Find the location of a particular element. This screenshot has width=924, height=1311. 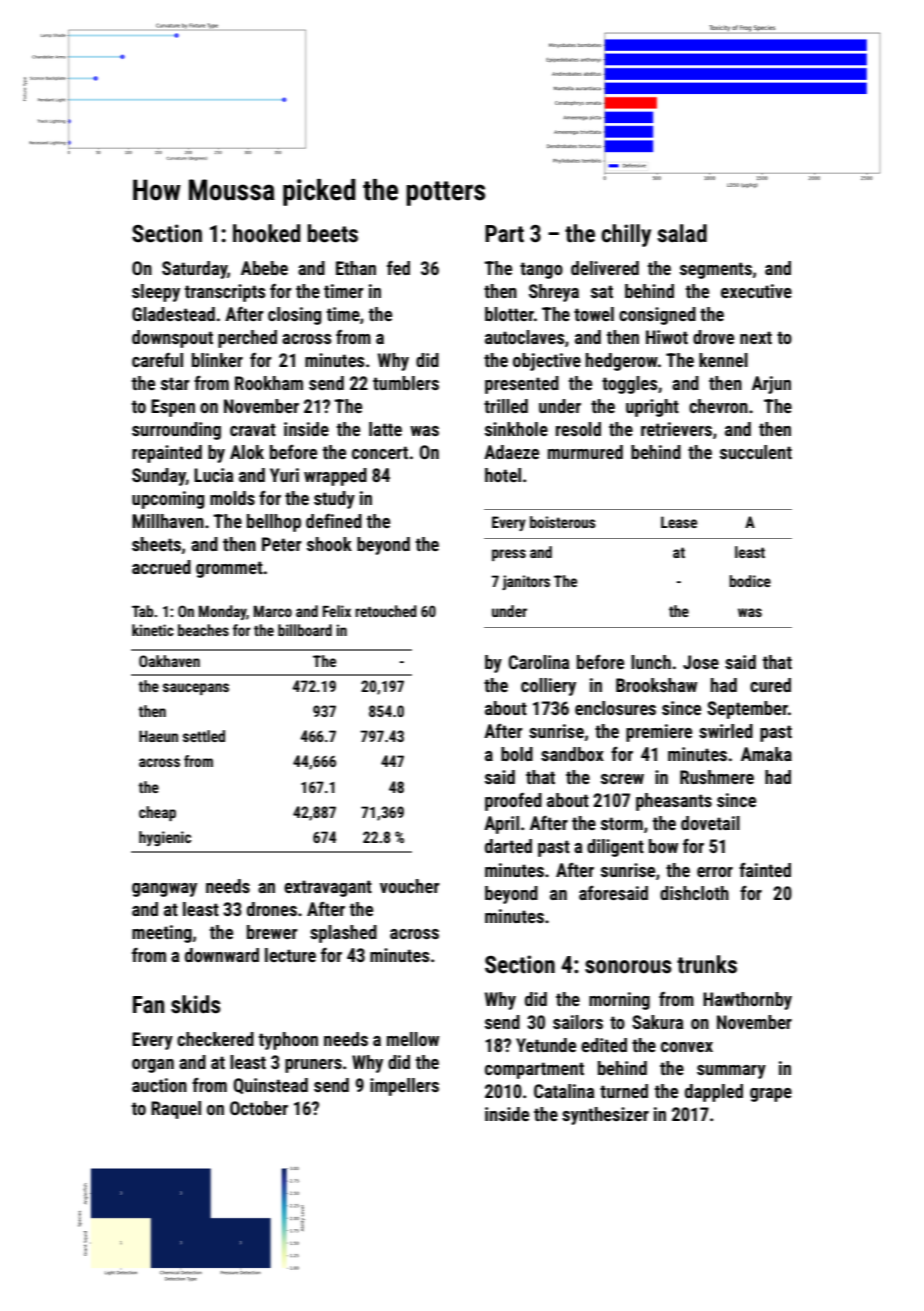

beets is located at coordinates (333, 233).
